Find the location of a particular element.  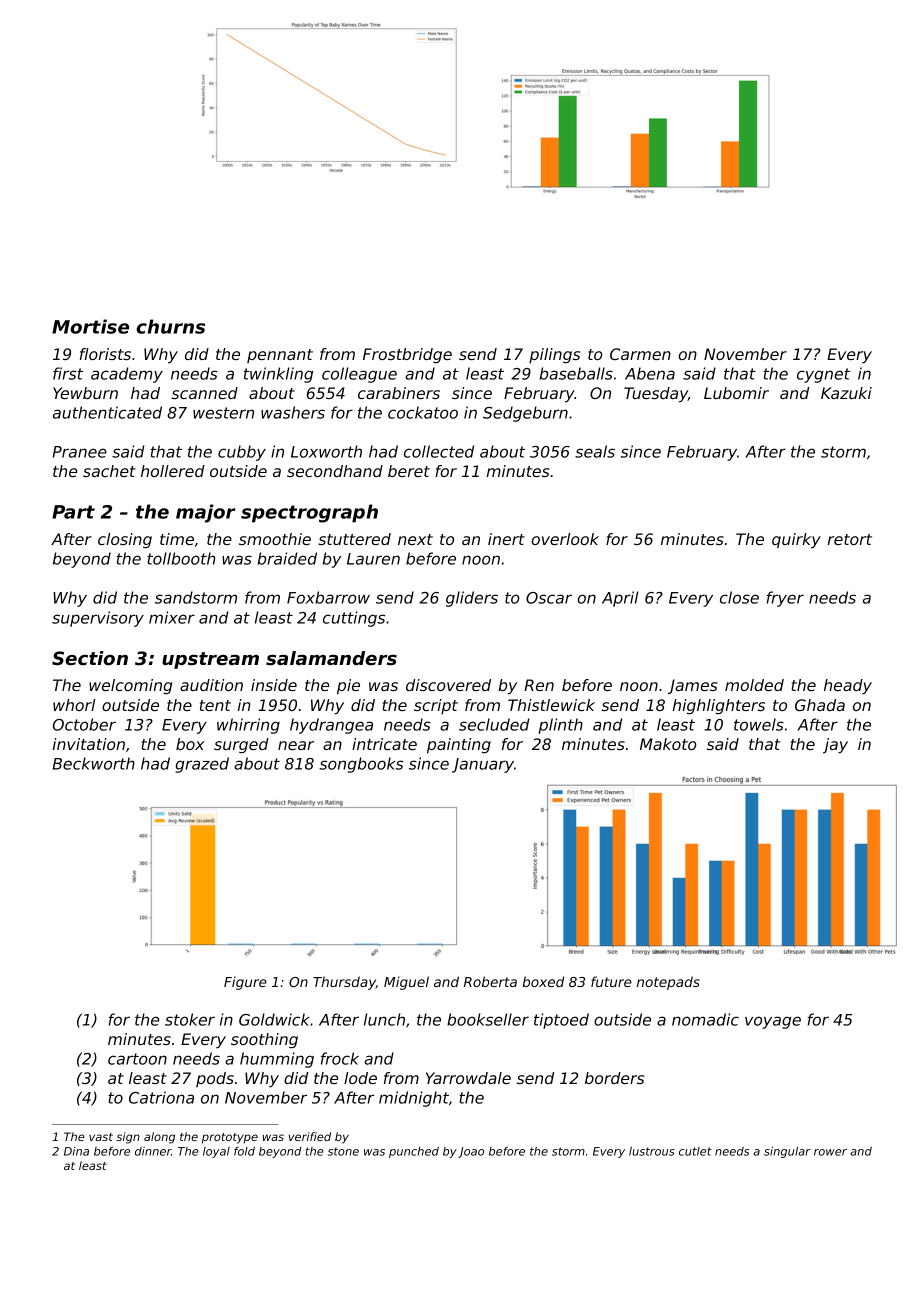

molded is located at coordinates (754, 685).
